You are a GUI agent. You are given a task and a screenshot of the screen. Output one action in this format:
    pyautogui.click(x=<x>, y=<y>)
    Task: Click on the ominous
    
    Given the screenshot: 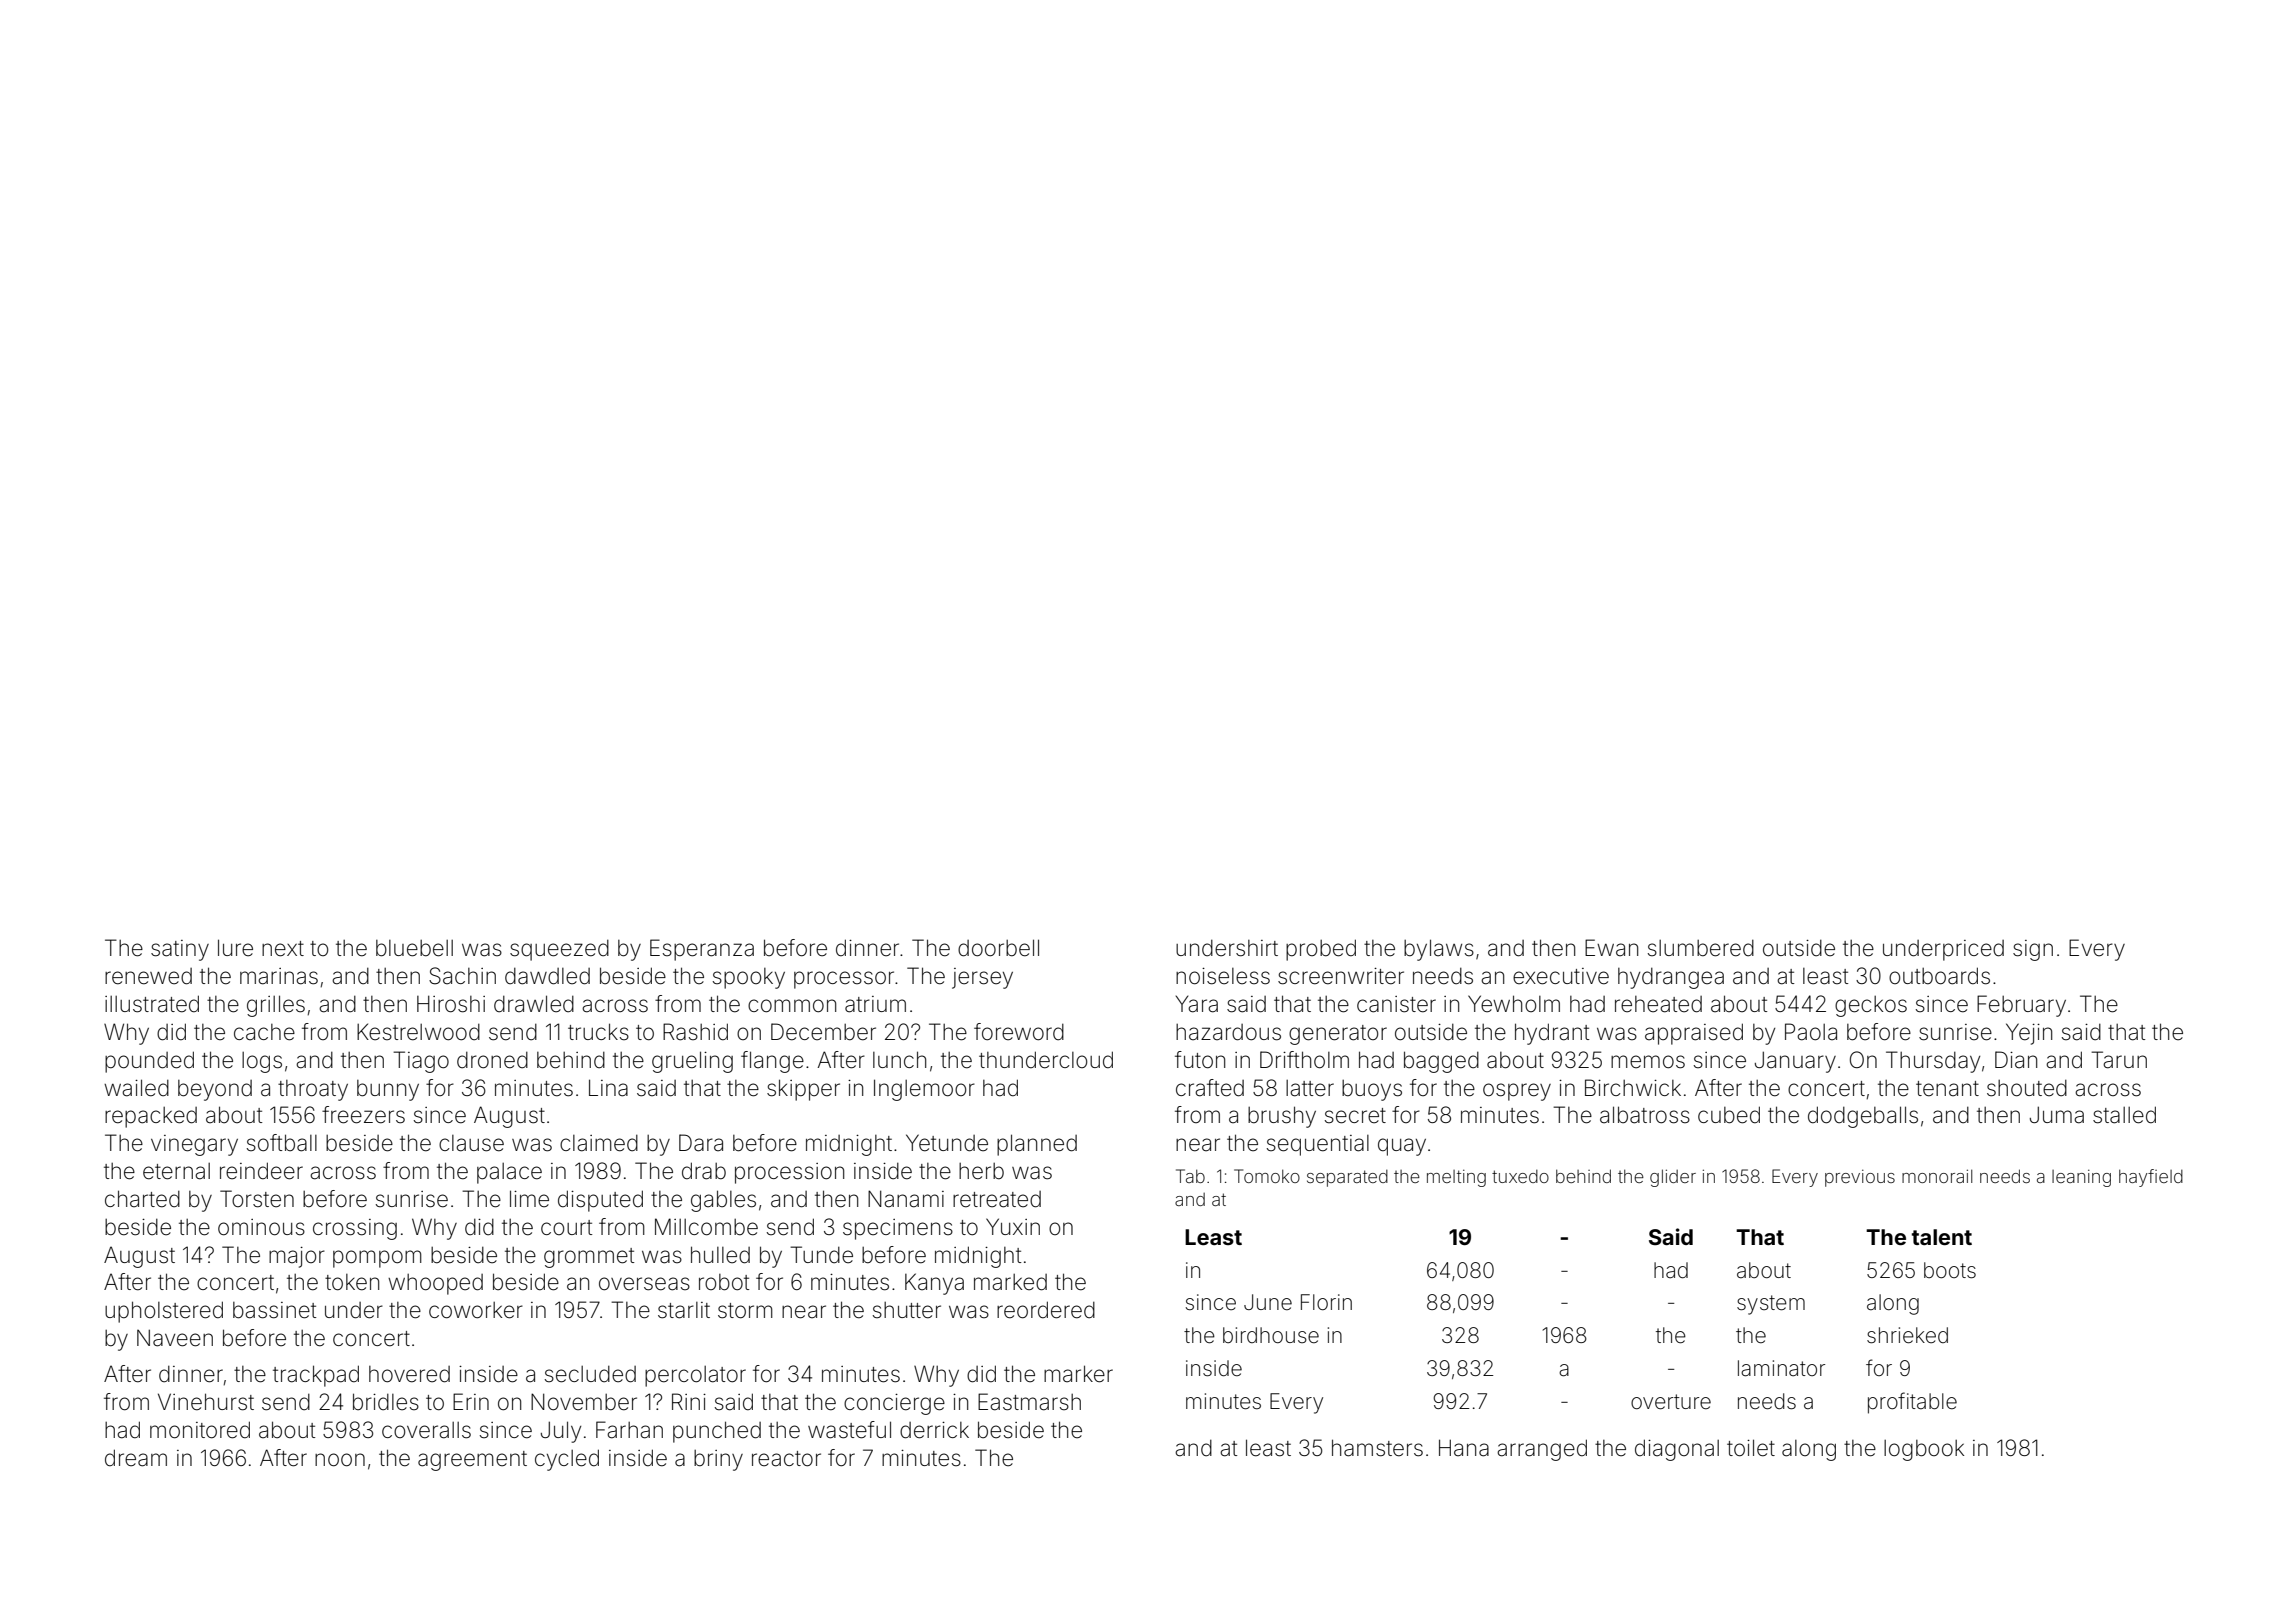 What is the action you would take?
    pyautogui.click(x=261, y=1227)
